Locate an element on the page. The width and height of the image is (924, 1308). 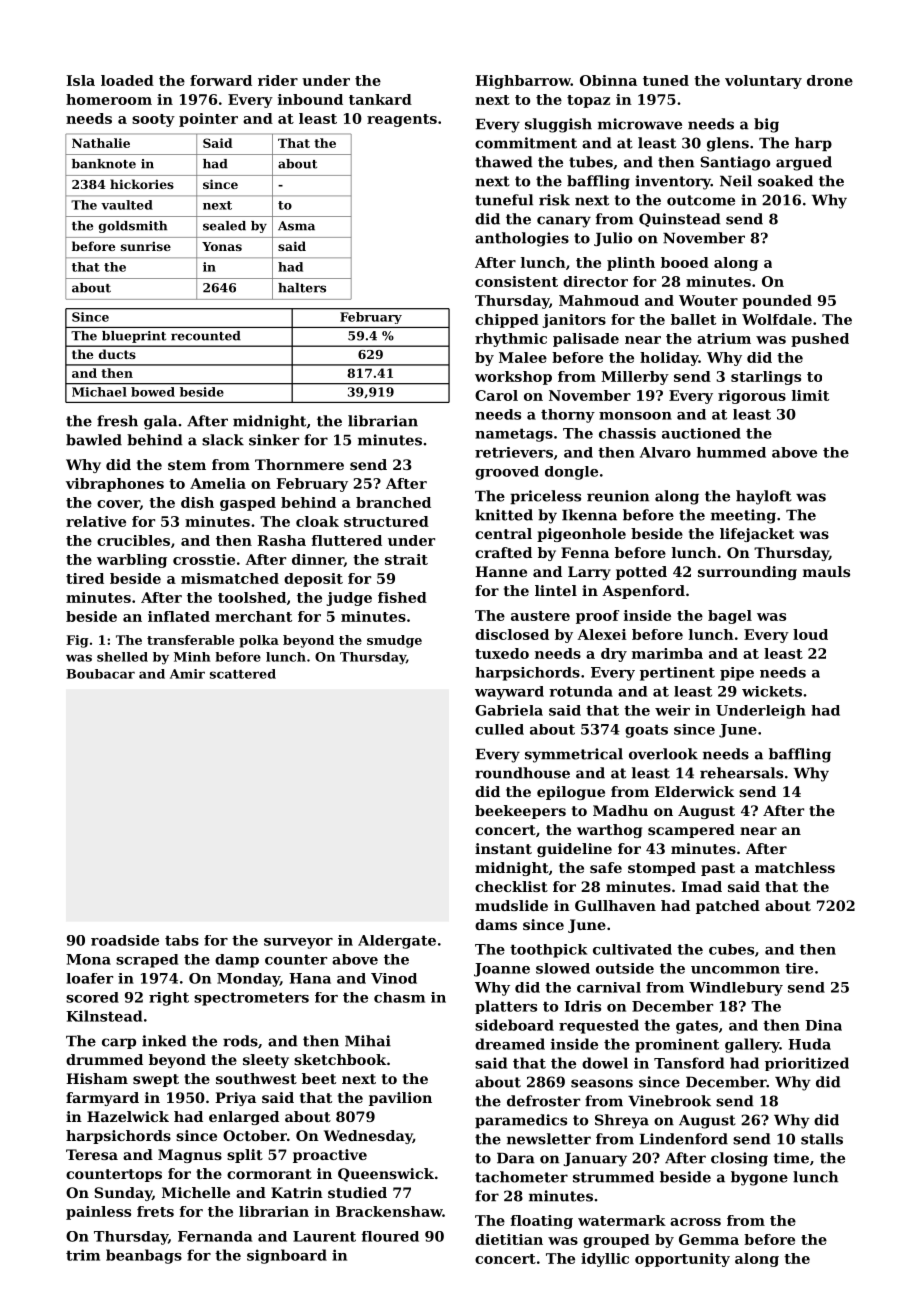
pointer is located at coordinates (208, 120).
